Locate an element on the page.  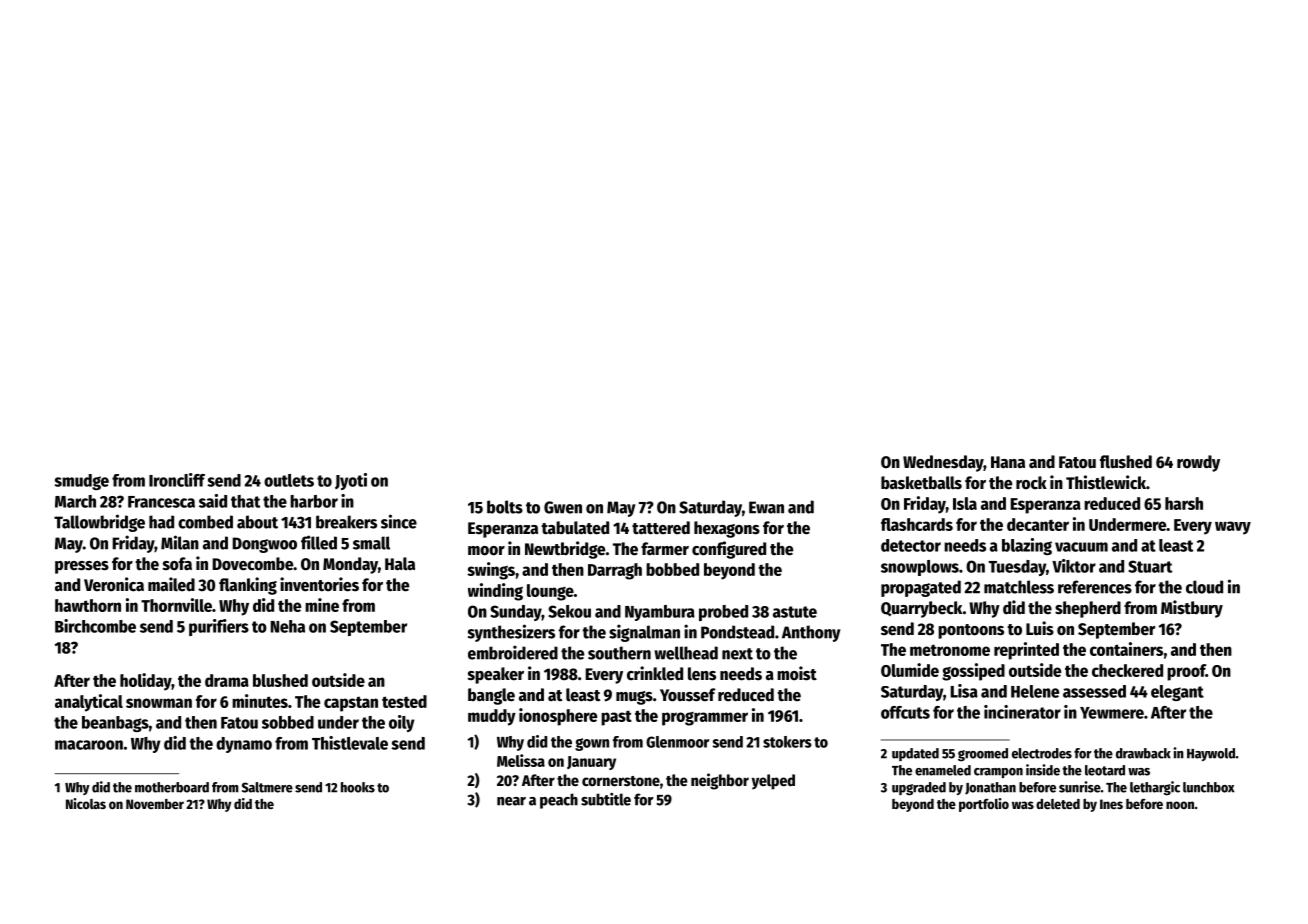
Nicolas is located at coordinates (86, 803).
